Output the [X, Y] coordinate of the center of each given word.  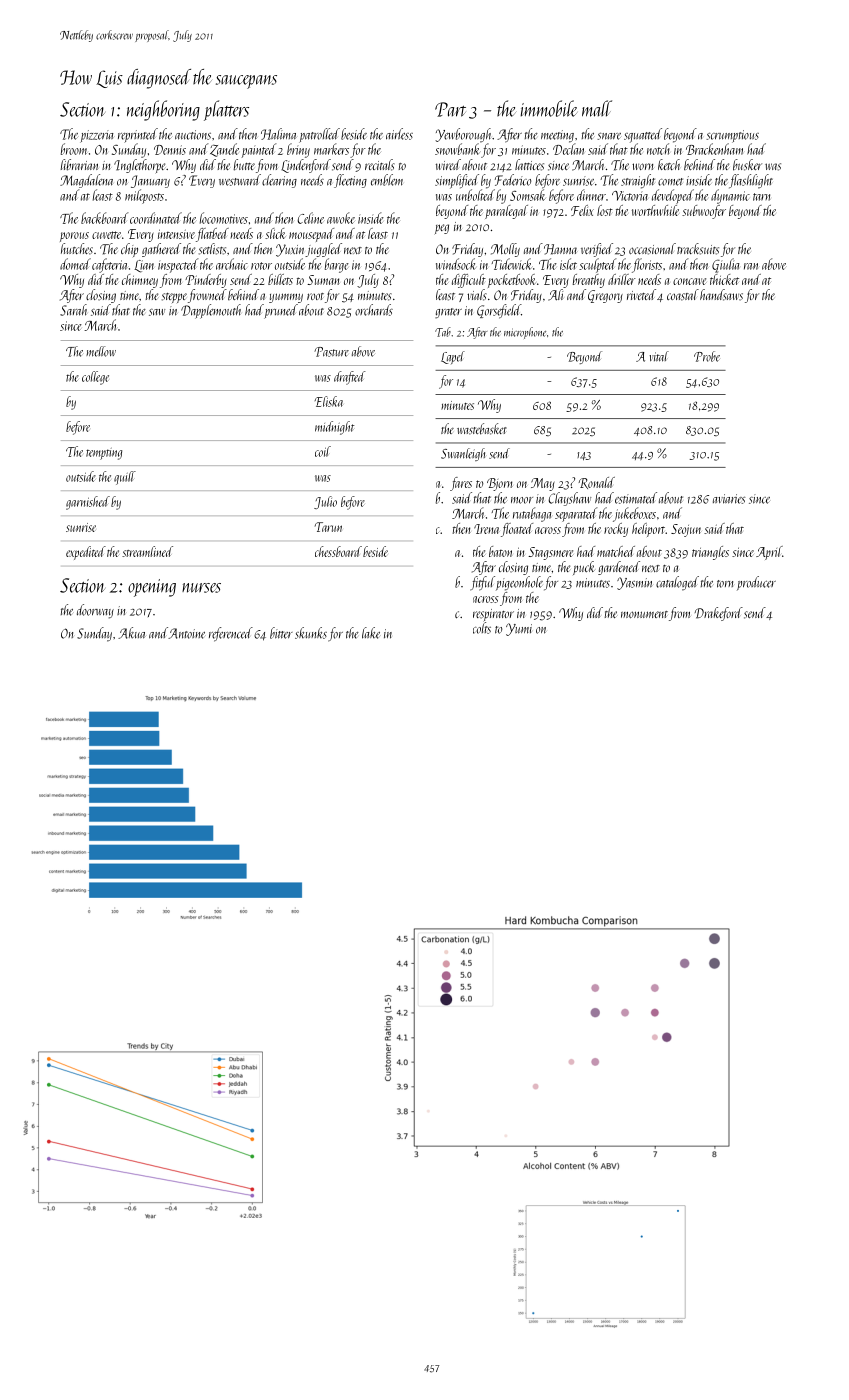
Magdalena [86, 181]
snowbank [457, 149]
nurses [201, 588]
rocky [616, 530]
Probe [707, 356]
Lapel [453, 357]
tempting [104, 454]
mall [597, 108]
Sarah [73, 310]
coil [323, 451]
